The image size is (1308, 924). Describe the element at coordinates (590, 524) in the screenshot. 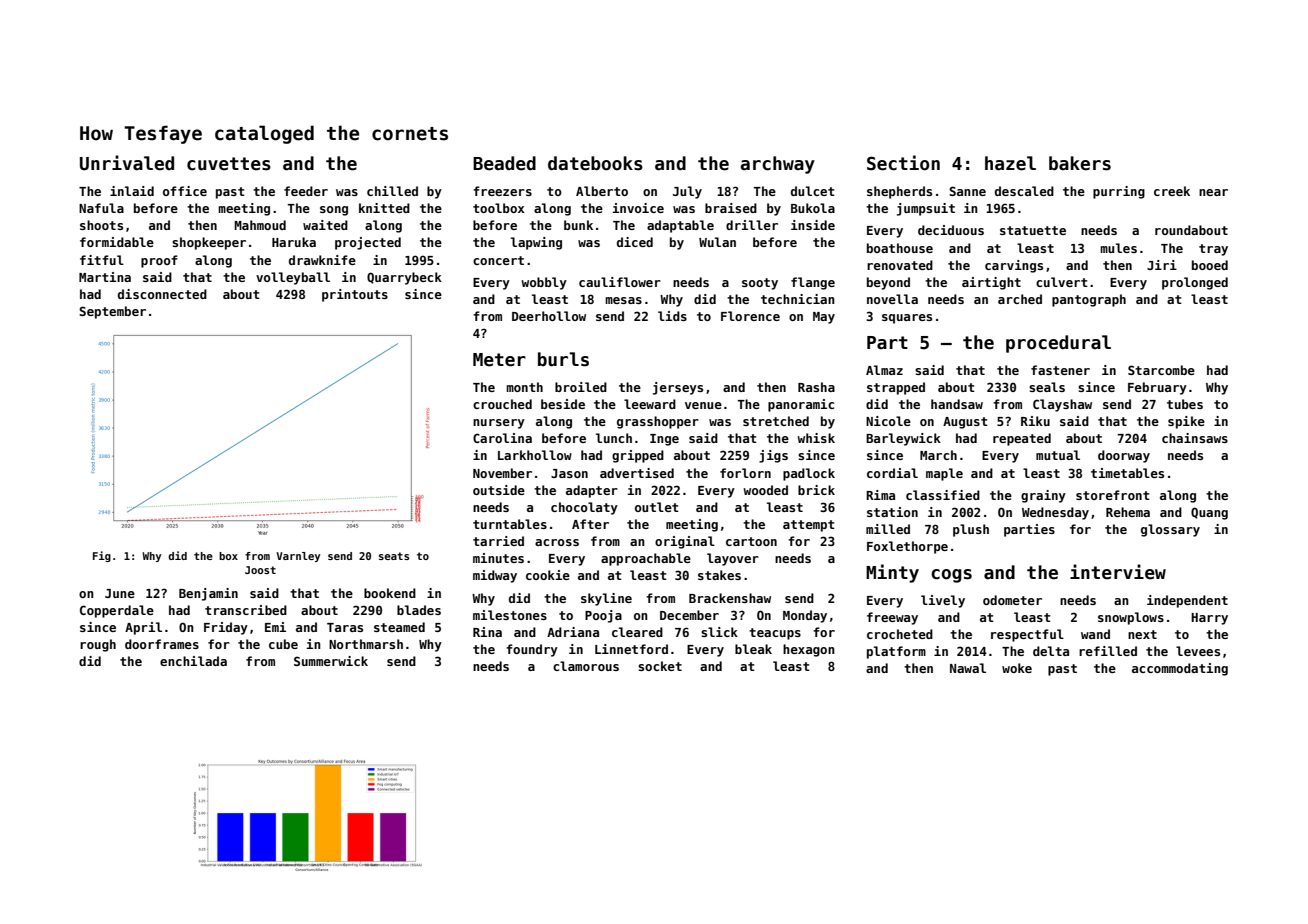

I see `After` at that location.
